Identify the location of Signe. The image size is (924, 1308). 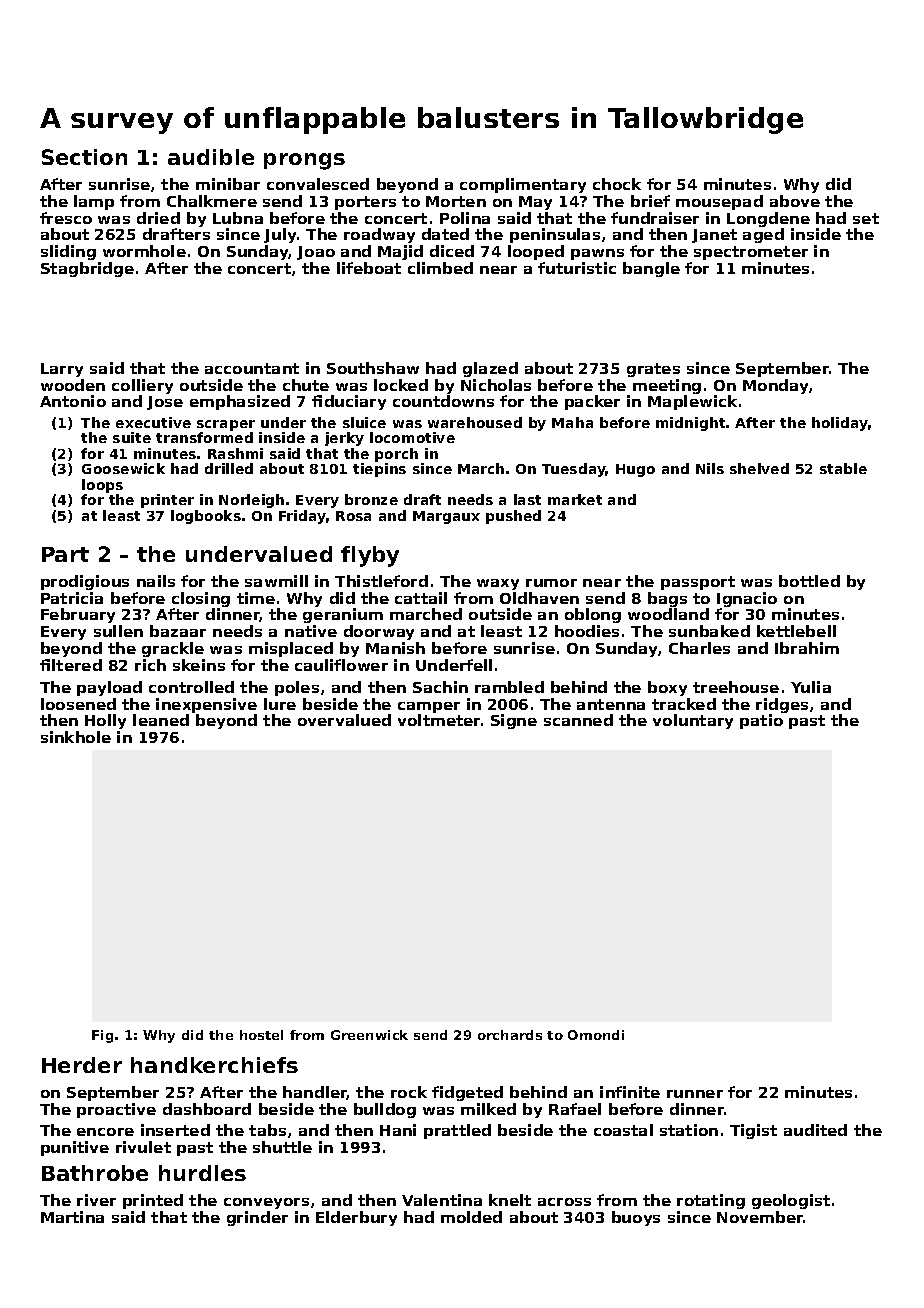
(514, 721).
